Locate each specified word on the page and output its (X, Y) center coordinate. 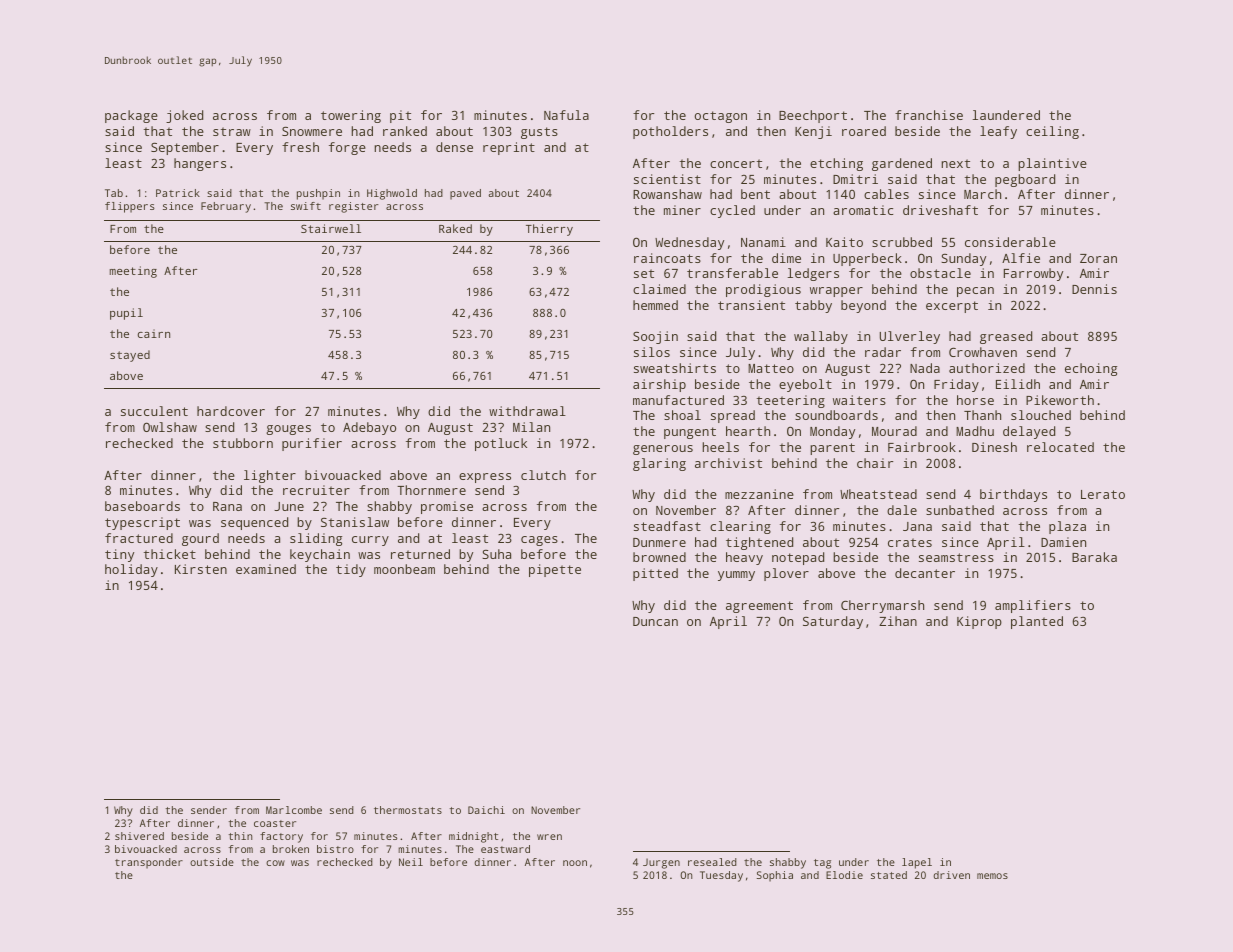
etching (836, 164)
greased (1006, 337)
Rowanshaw (667, 194)
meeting (133, 272)
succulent (154, 411)
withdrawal (527, 411)
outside (212, 862)
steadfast (667, 526)
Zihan (898, 621)
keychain (320, 555)
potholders (670, 132)
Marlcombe (294, 810)
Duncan (655, 621)
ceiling (1052, 132)
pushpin (318, 194)
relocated (1060, 447)
